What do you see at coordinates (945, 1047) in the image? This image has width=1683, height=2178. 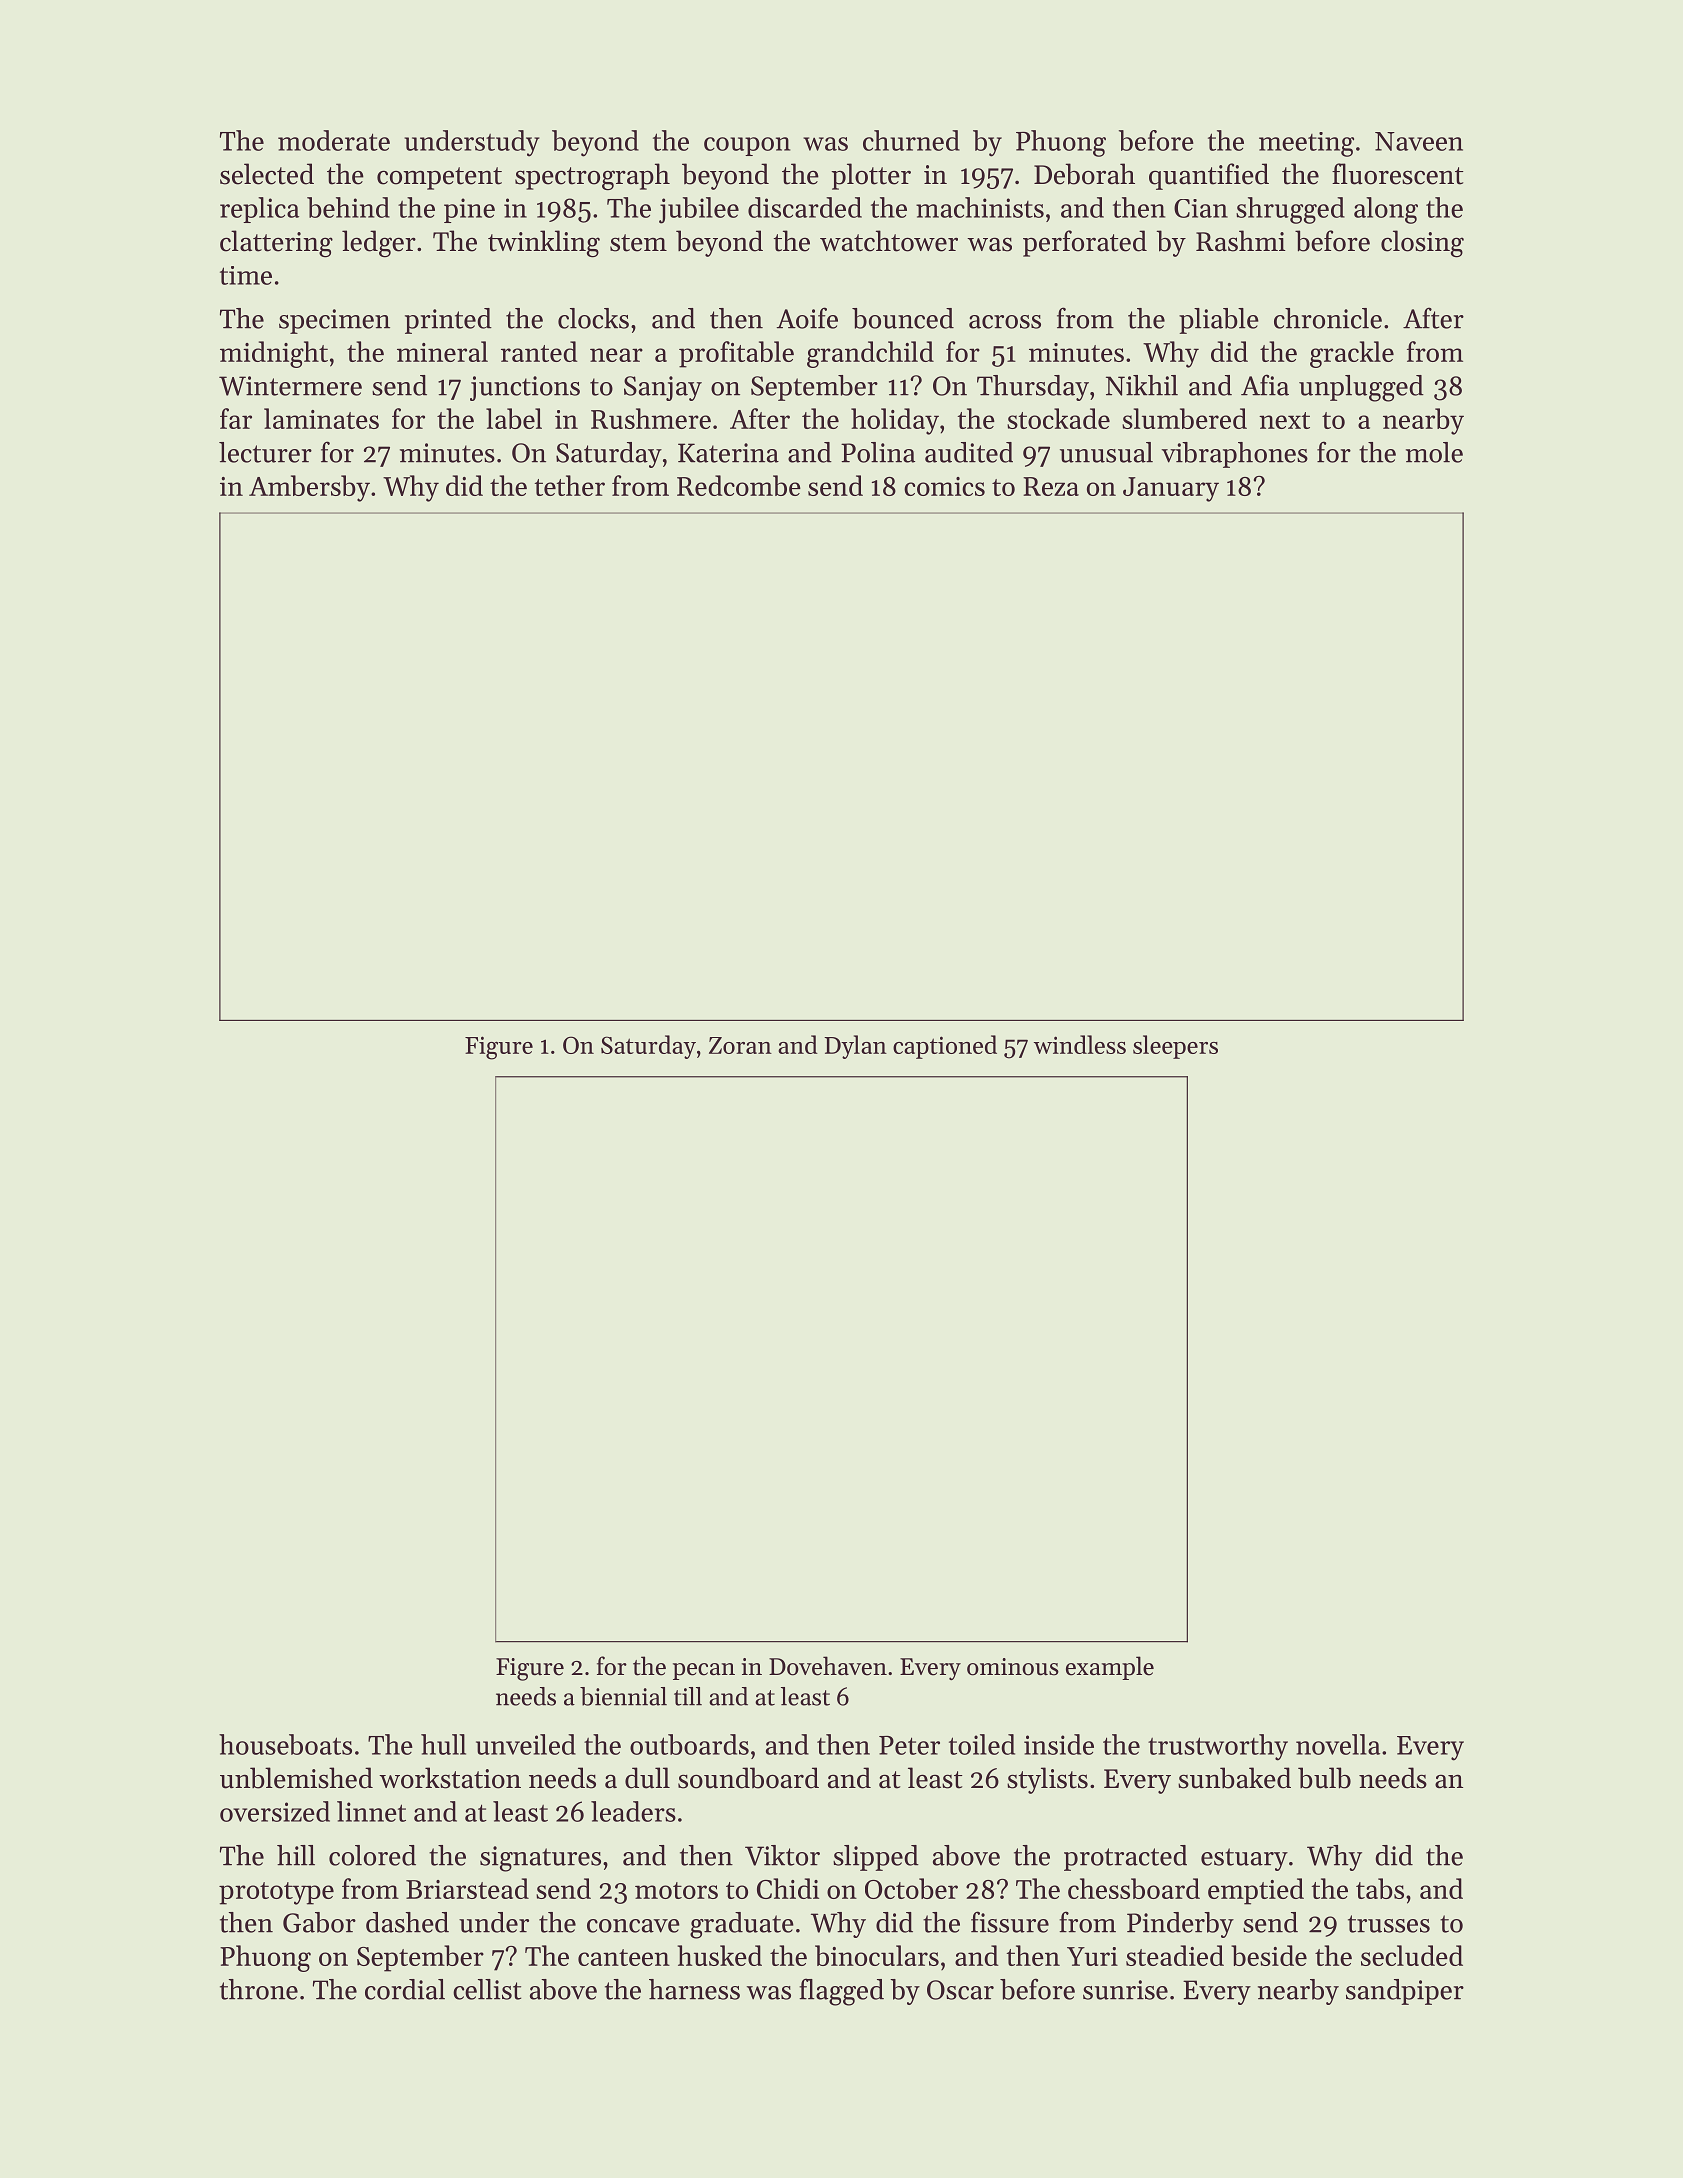 I see `captioned` at bounding box center [945, 1047].
